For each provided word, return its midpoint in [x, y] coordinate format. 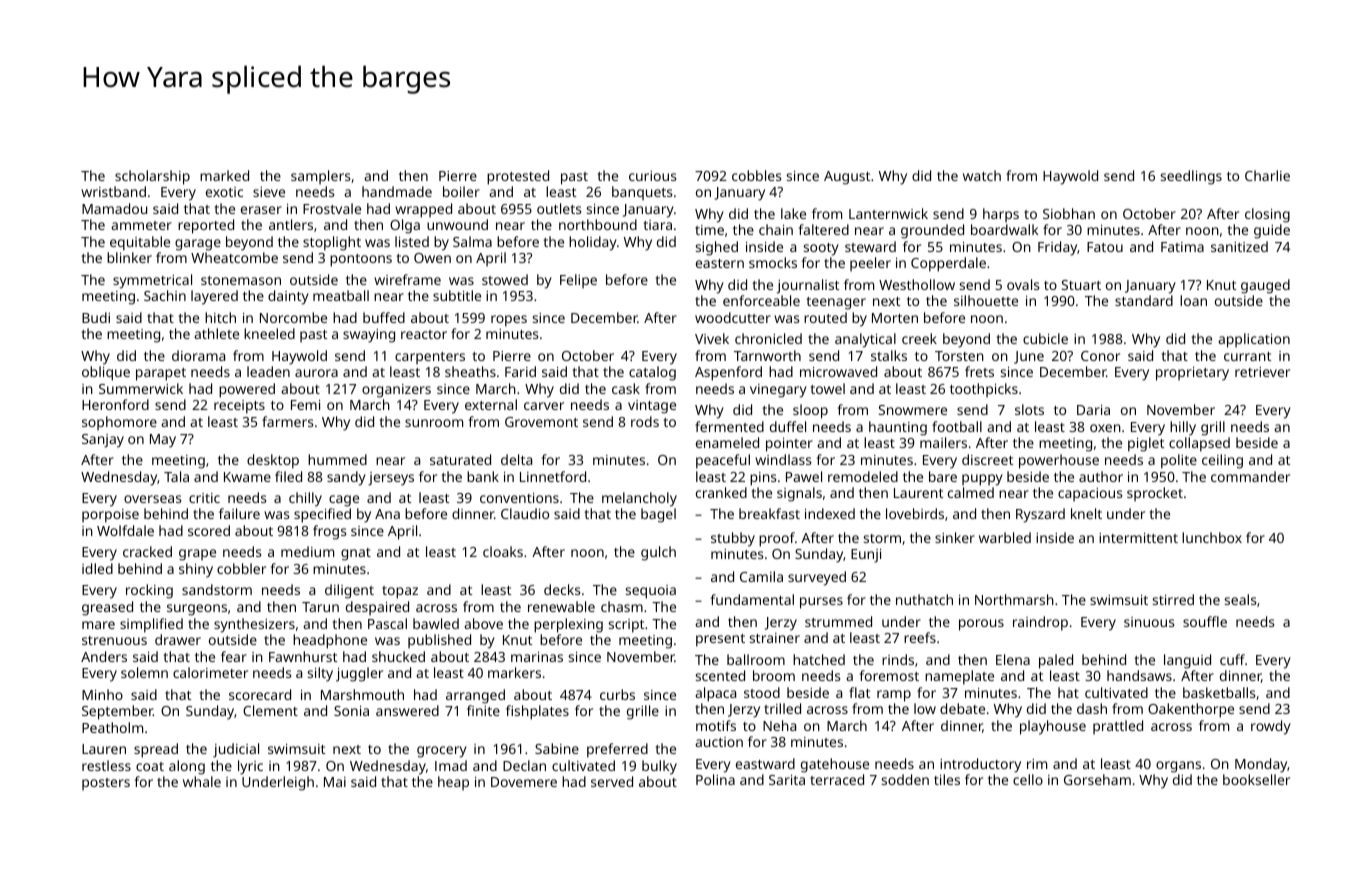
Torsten [959, 356]
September [117, 712]
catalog [652, 373]
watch [982, 175]
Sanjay [103, 441]
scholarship [152, 177]
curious [653, 176]
